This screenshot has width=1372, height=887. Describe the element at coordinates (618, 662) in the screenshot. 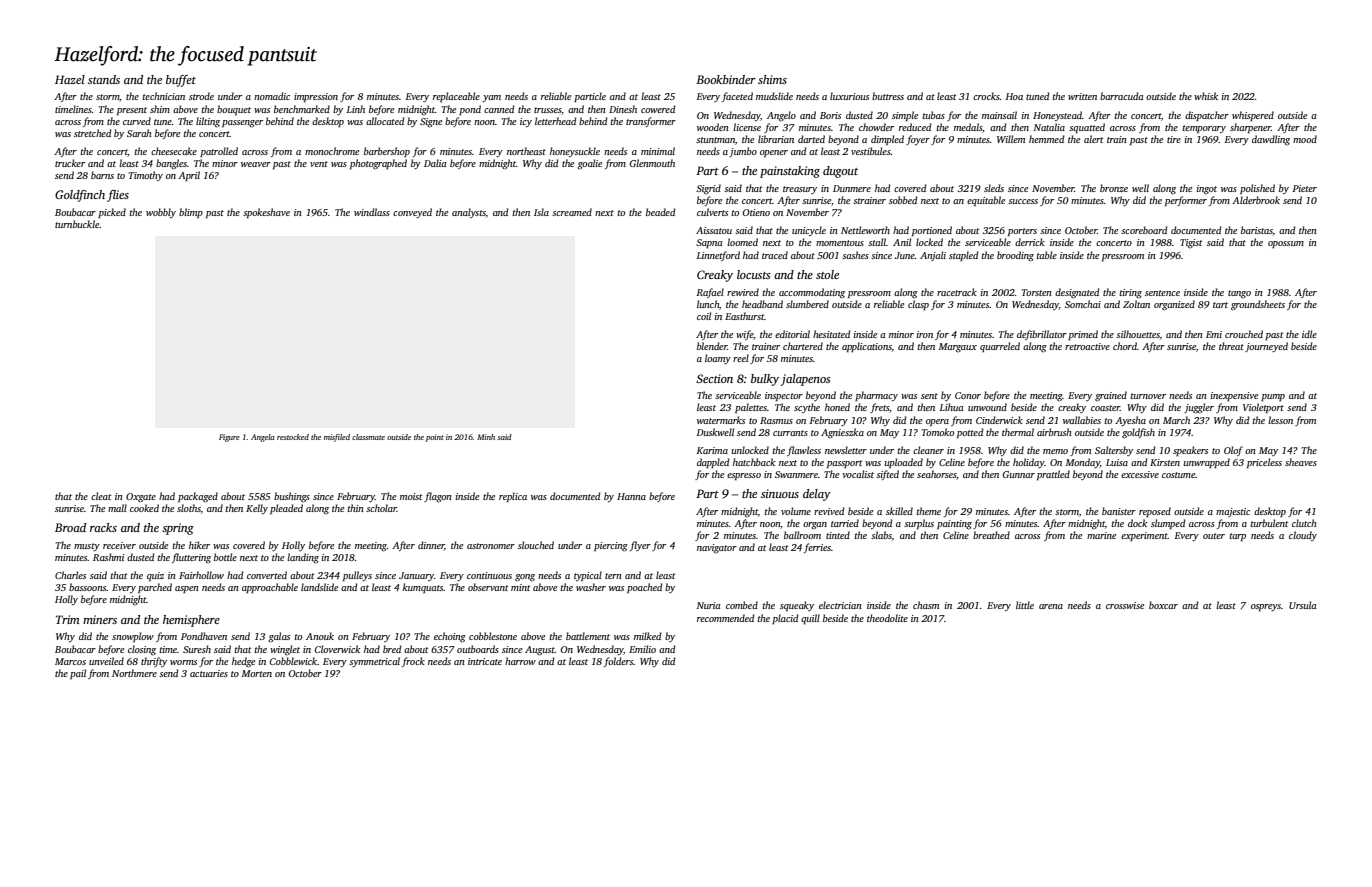

I see `folders` at that location.
